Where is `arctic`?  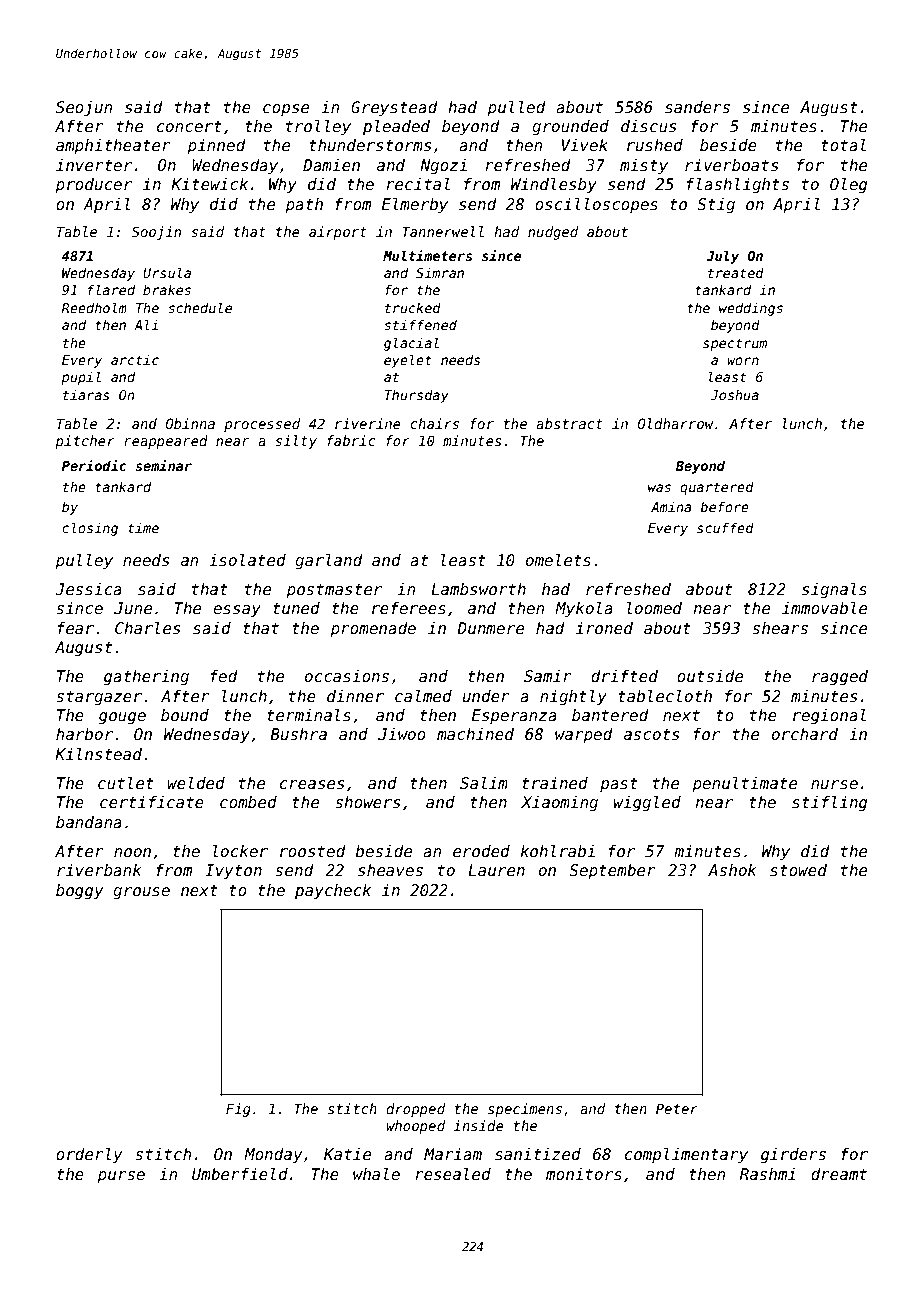
arctic is located at coordinates (135, 359).
